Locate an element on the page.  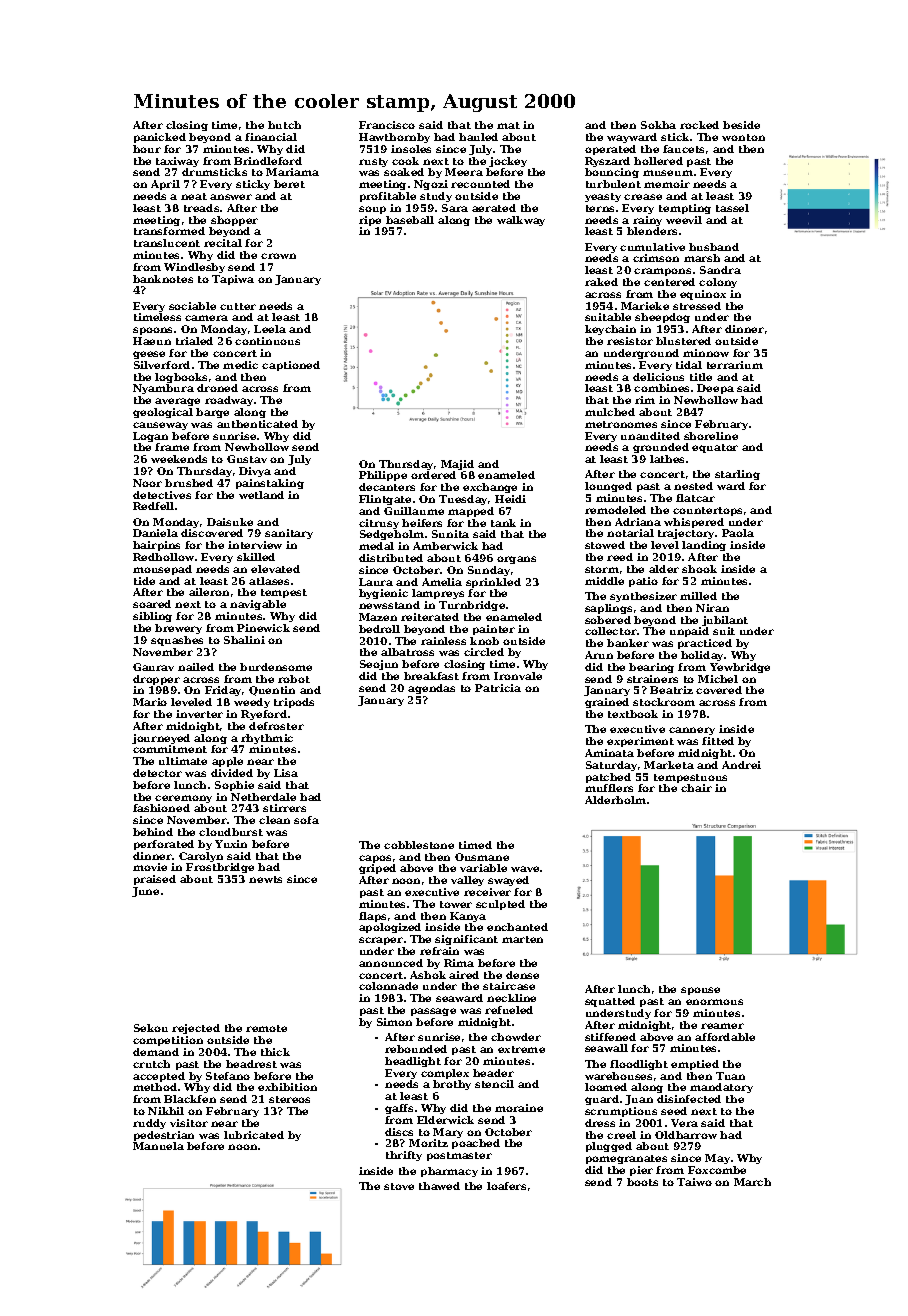
thawed is located at coordinates (439, 1186).
